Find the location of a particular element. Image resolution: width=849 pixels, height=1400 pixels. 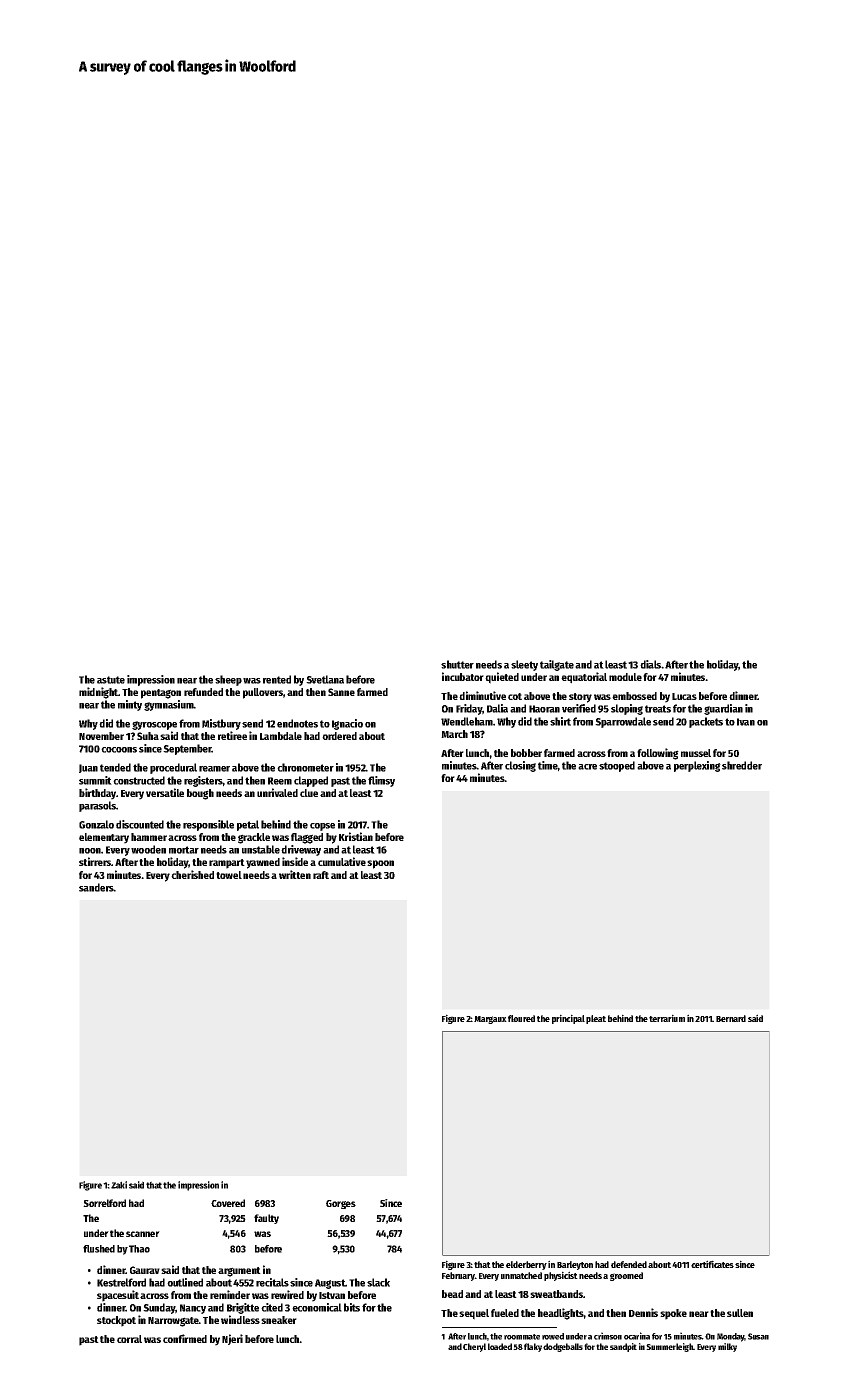

Margaux is located at coordinates (490, 1020).
